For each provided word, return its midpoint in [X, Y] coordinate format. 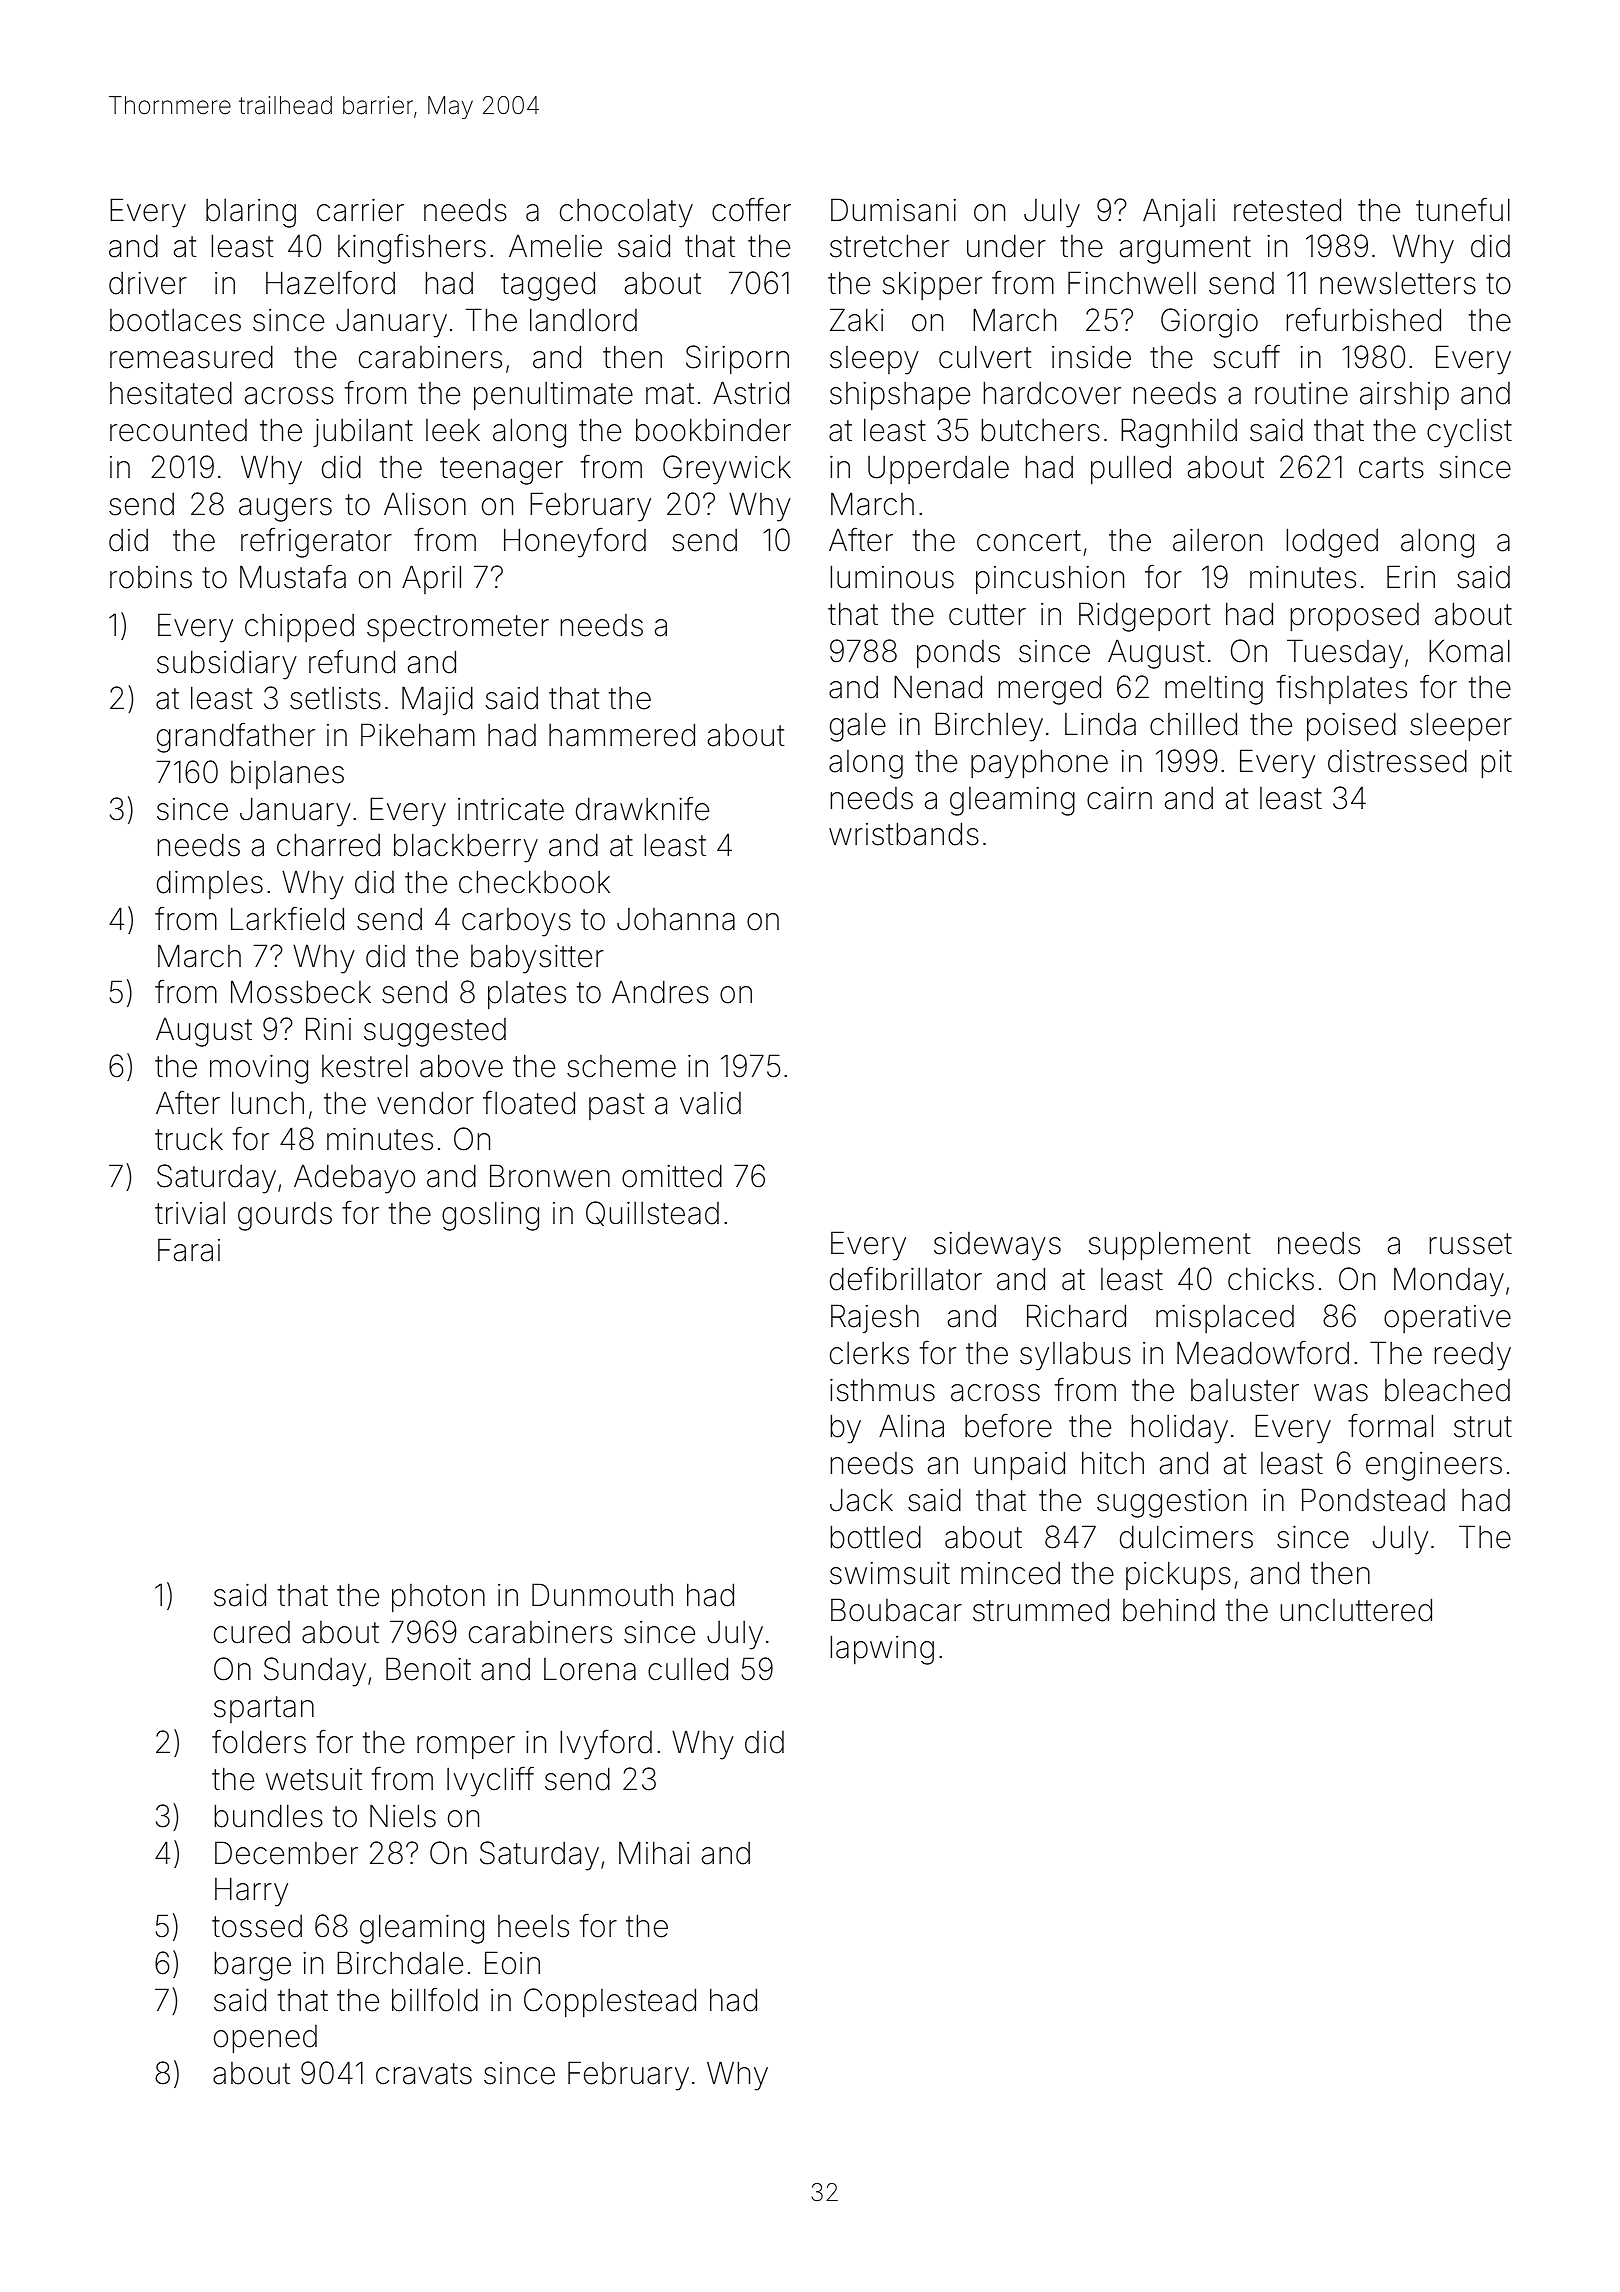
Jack [861, 1500]
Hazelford [330, 282]
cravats [424, 2074]
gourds [285, 1216]
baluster [1245, 1390]
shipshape [900, 396]
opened [265, 2039]
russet [1471, 1244]
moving [259, 1069]
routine [1301, 393]
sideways [997, 1246]
